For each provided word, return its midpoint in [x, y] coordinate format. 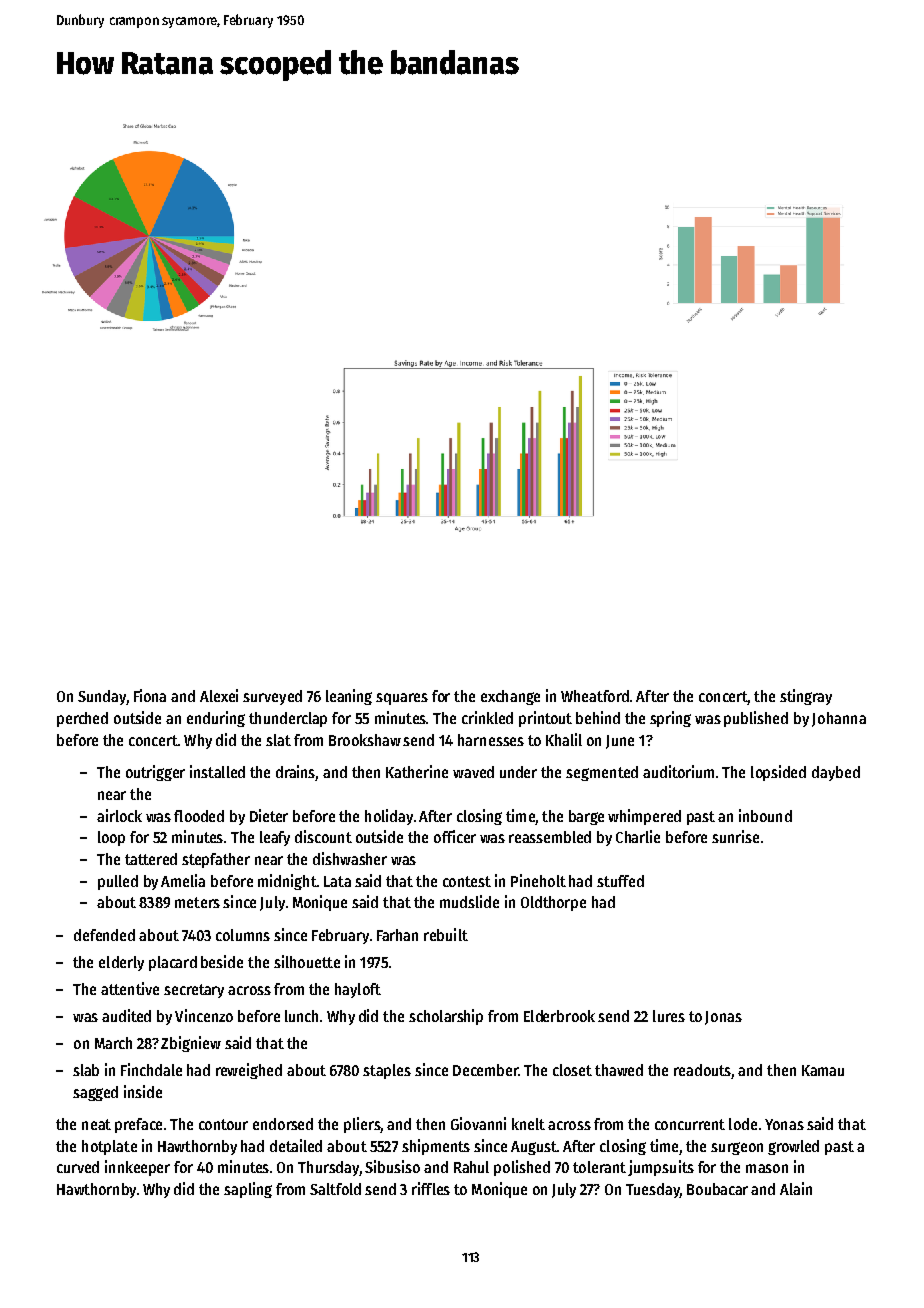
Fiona [150, 695]
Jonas [723, 1018]
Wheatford [595, 696]
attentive [130, 988]
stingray [806, 697]
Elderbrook [559, 1016]
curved [78, 1167]
